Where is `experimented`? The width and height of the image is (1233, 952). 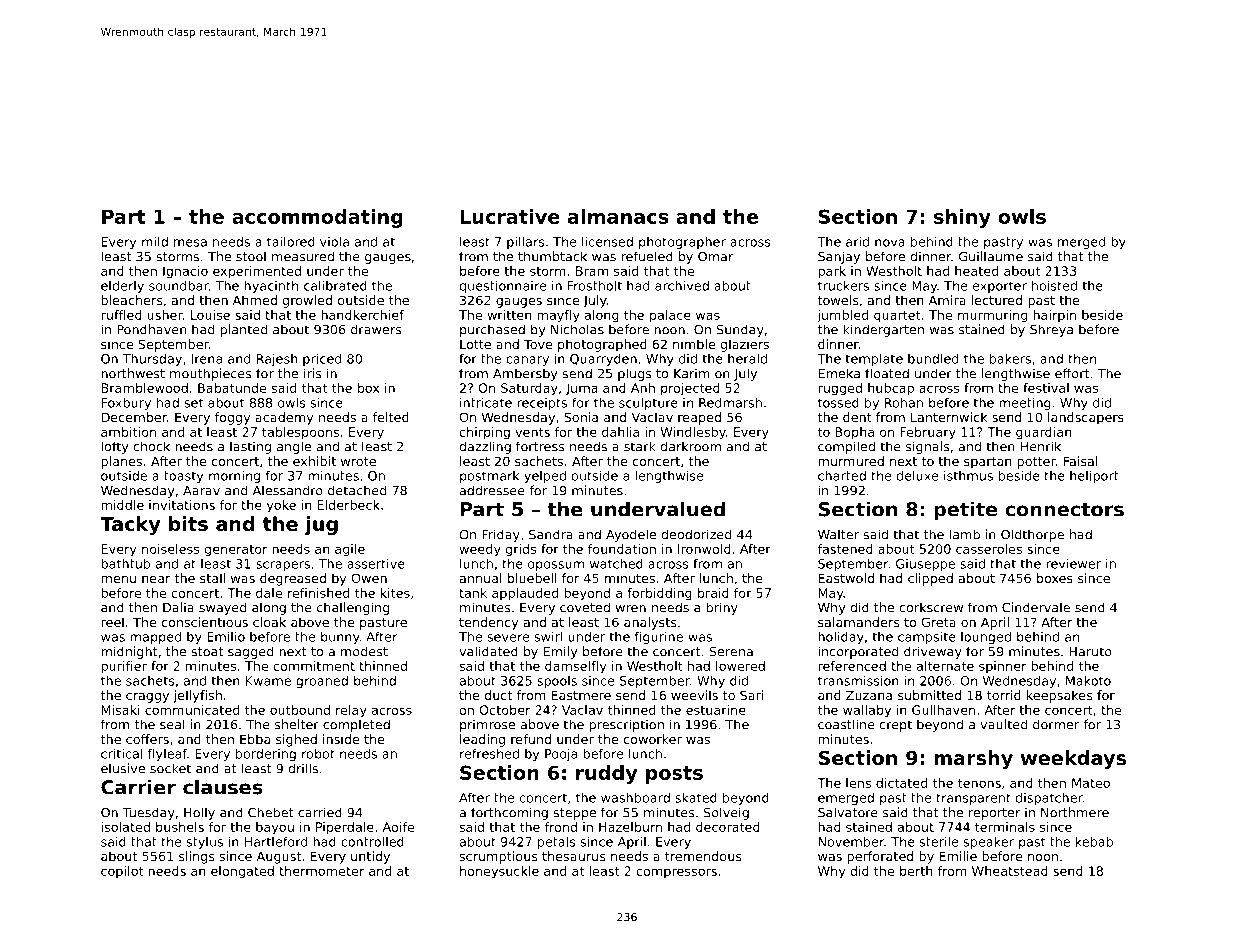
experimented is located at coordinates (257, 272).
